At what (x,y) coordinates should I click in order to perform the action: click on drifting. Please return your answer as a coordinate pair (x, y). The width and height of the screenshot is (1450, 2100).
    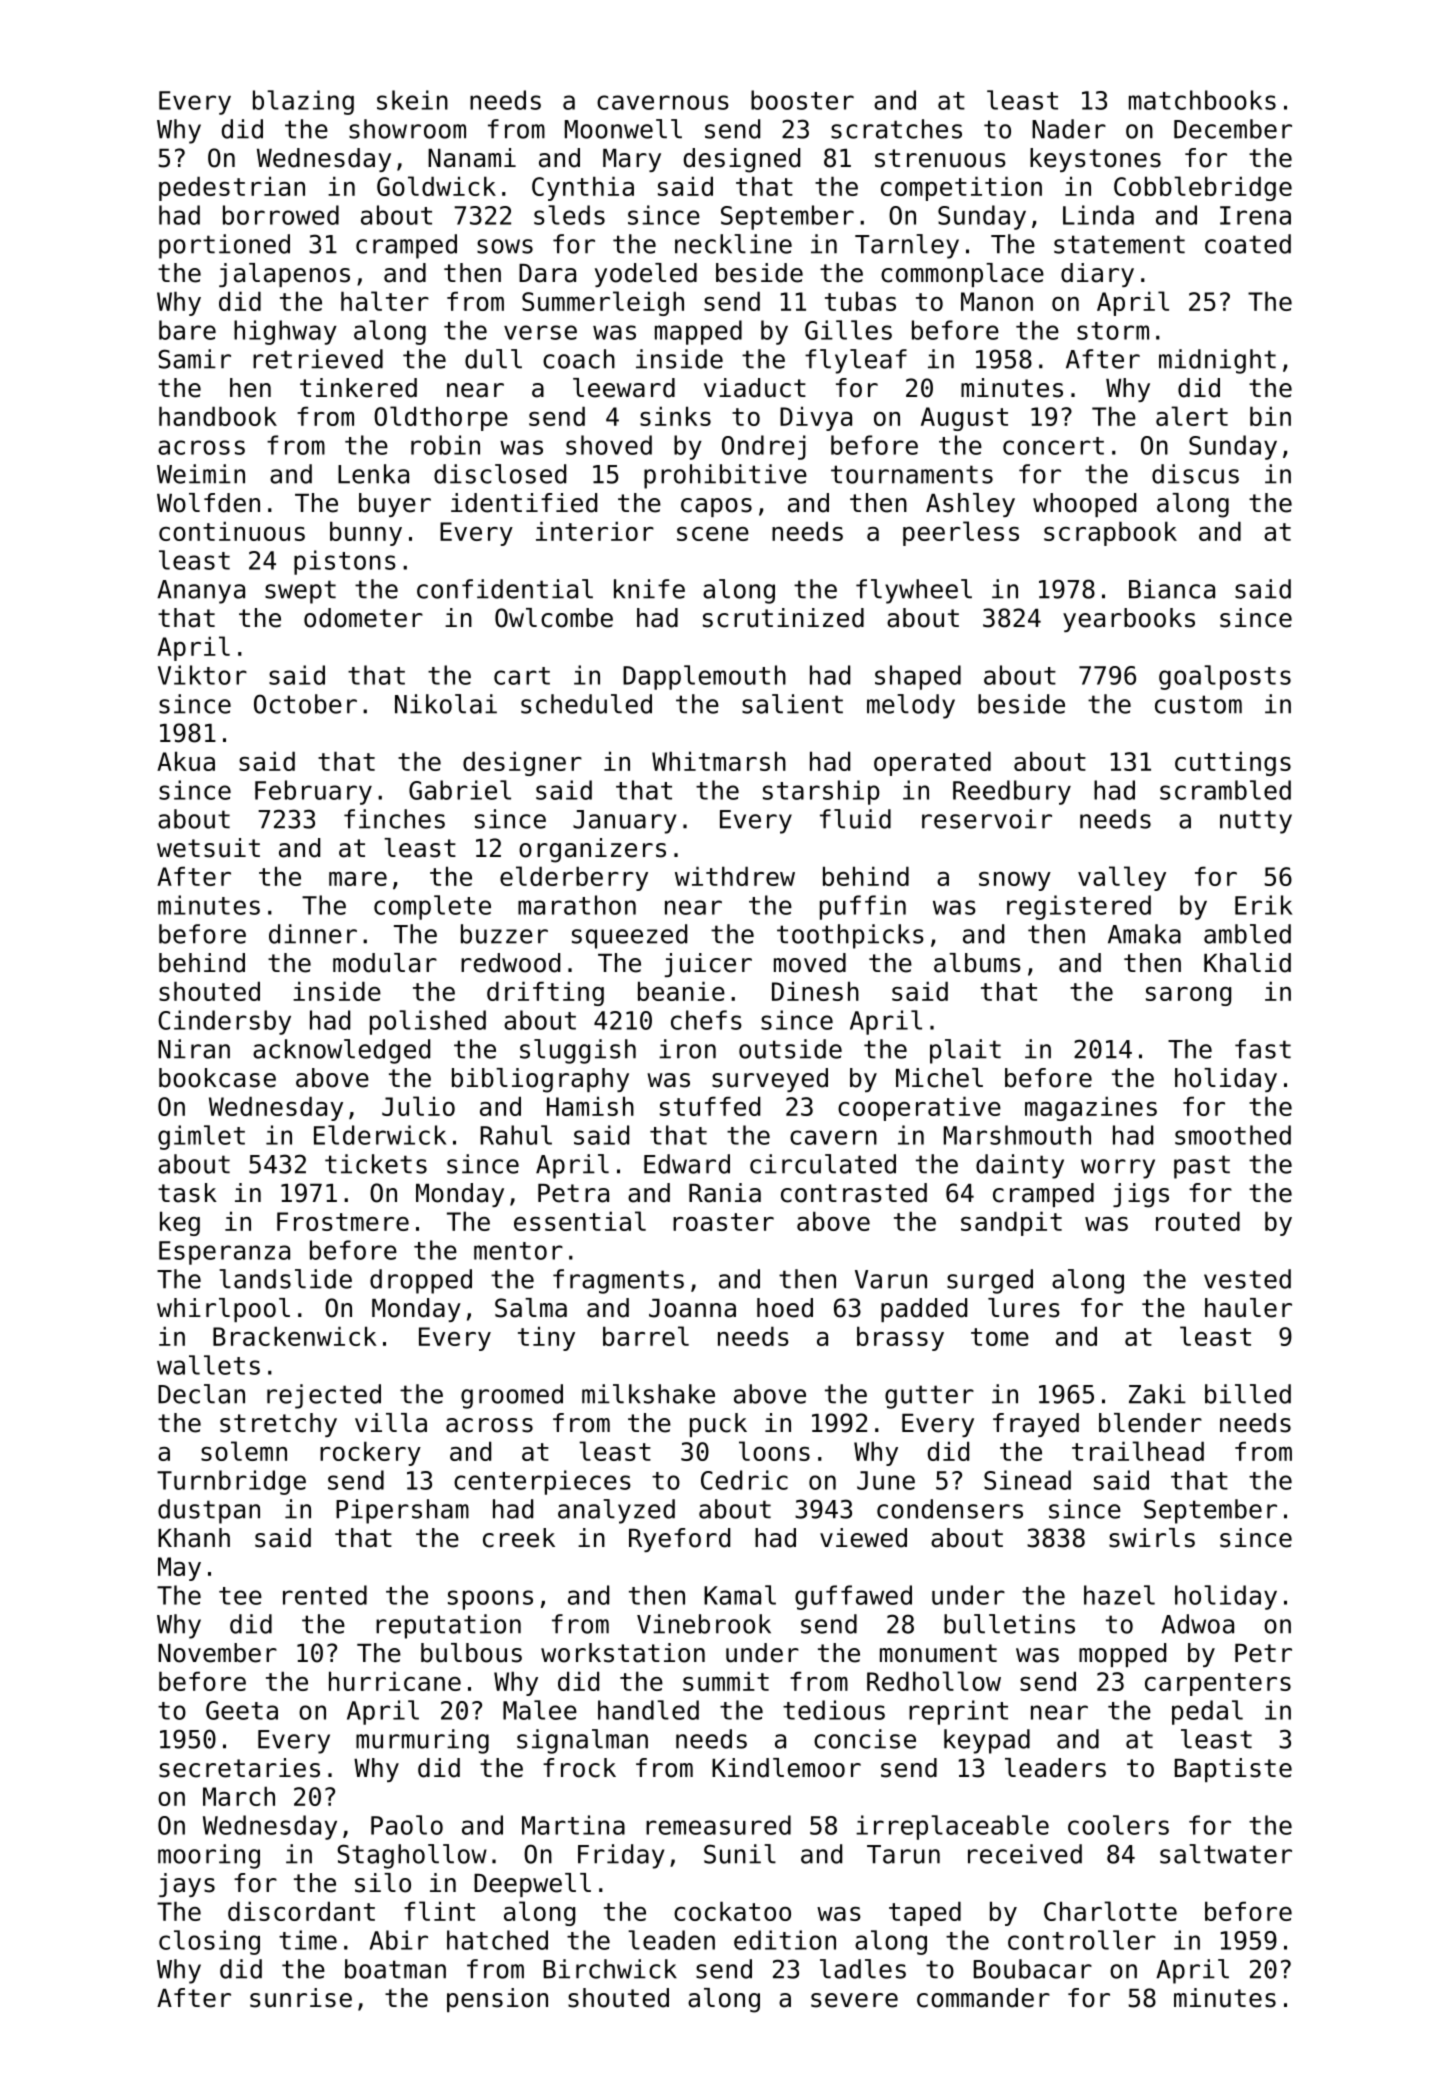
    Looking at the image, I should click on (545, 993).
